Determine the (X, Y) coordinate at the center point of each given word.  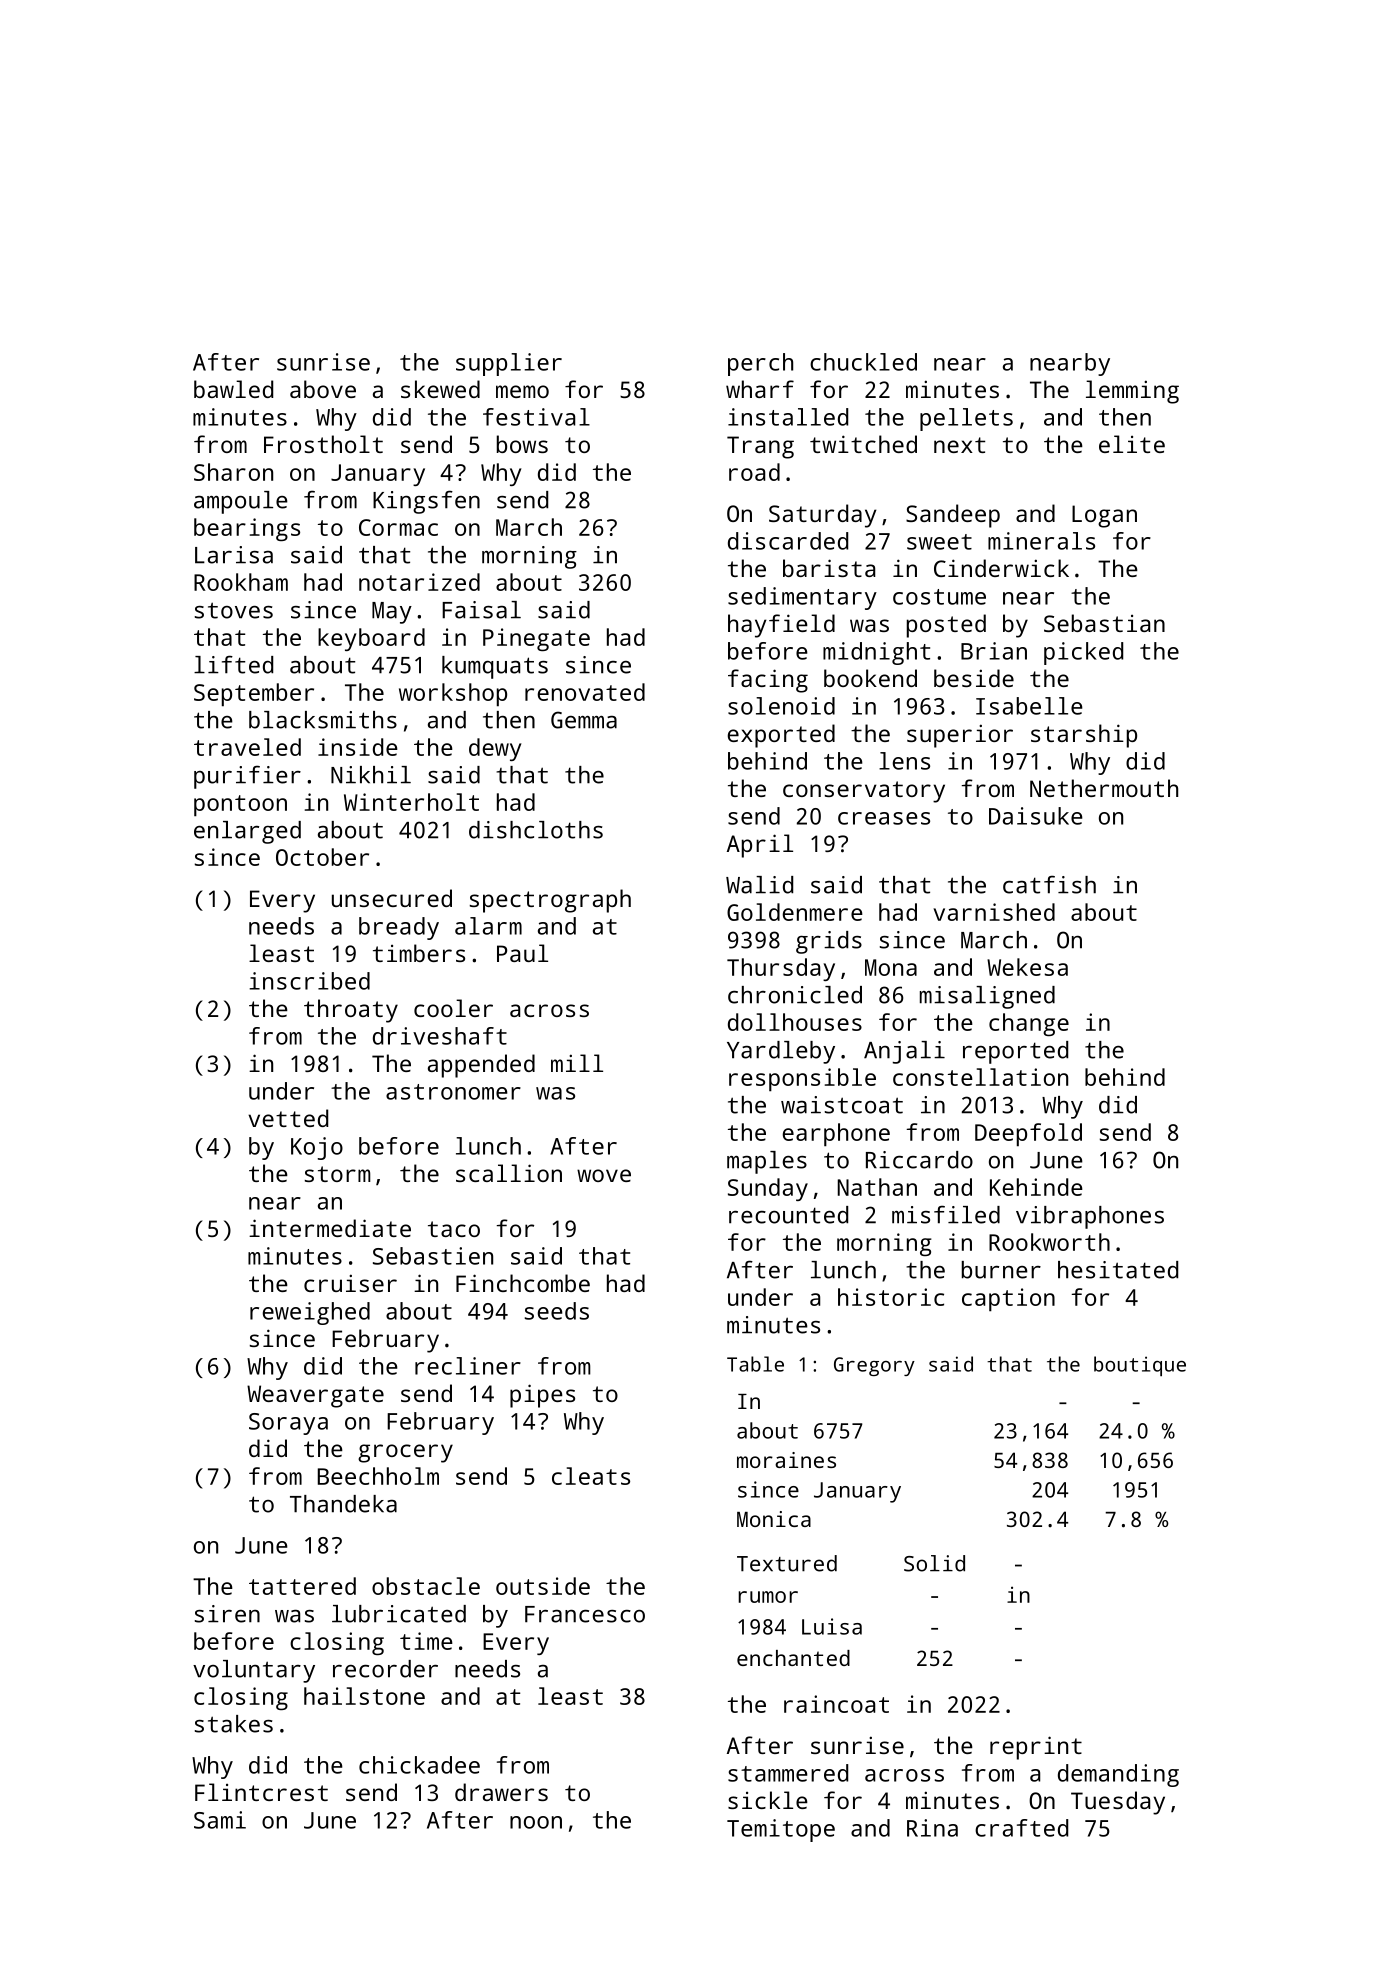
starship (1084, 736)
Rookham (241, 582)
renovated (585, 692)
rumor (768, 1597)
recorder (385, 1669)
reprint (1036, 1748)
